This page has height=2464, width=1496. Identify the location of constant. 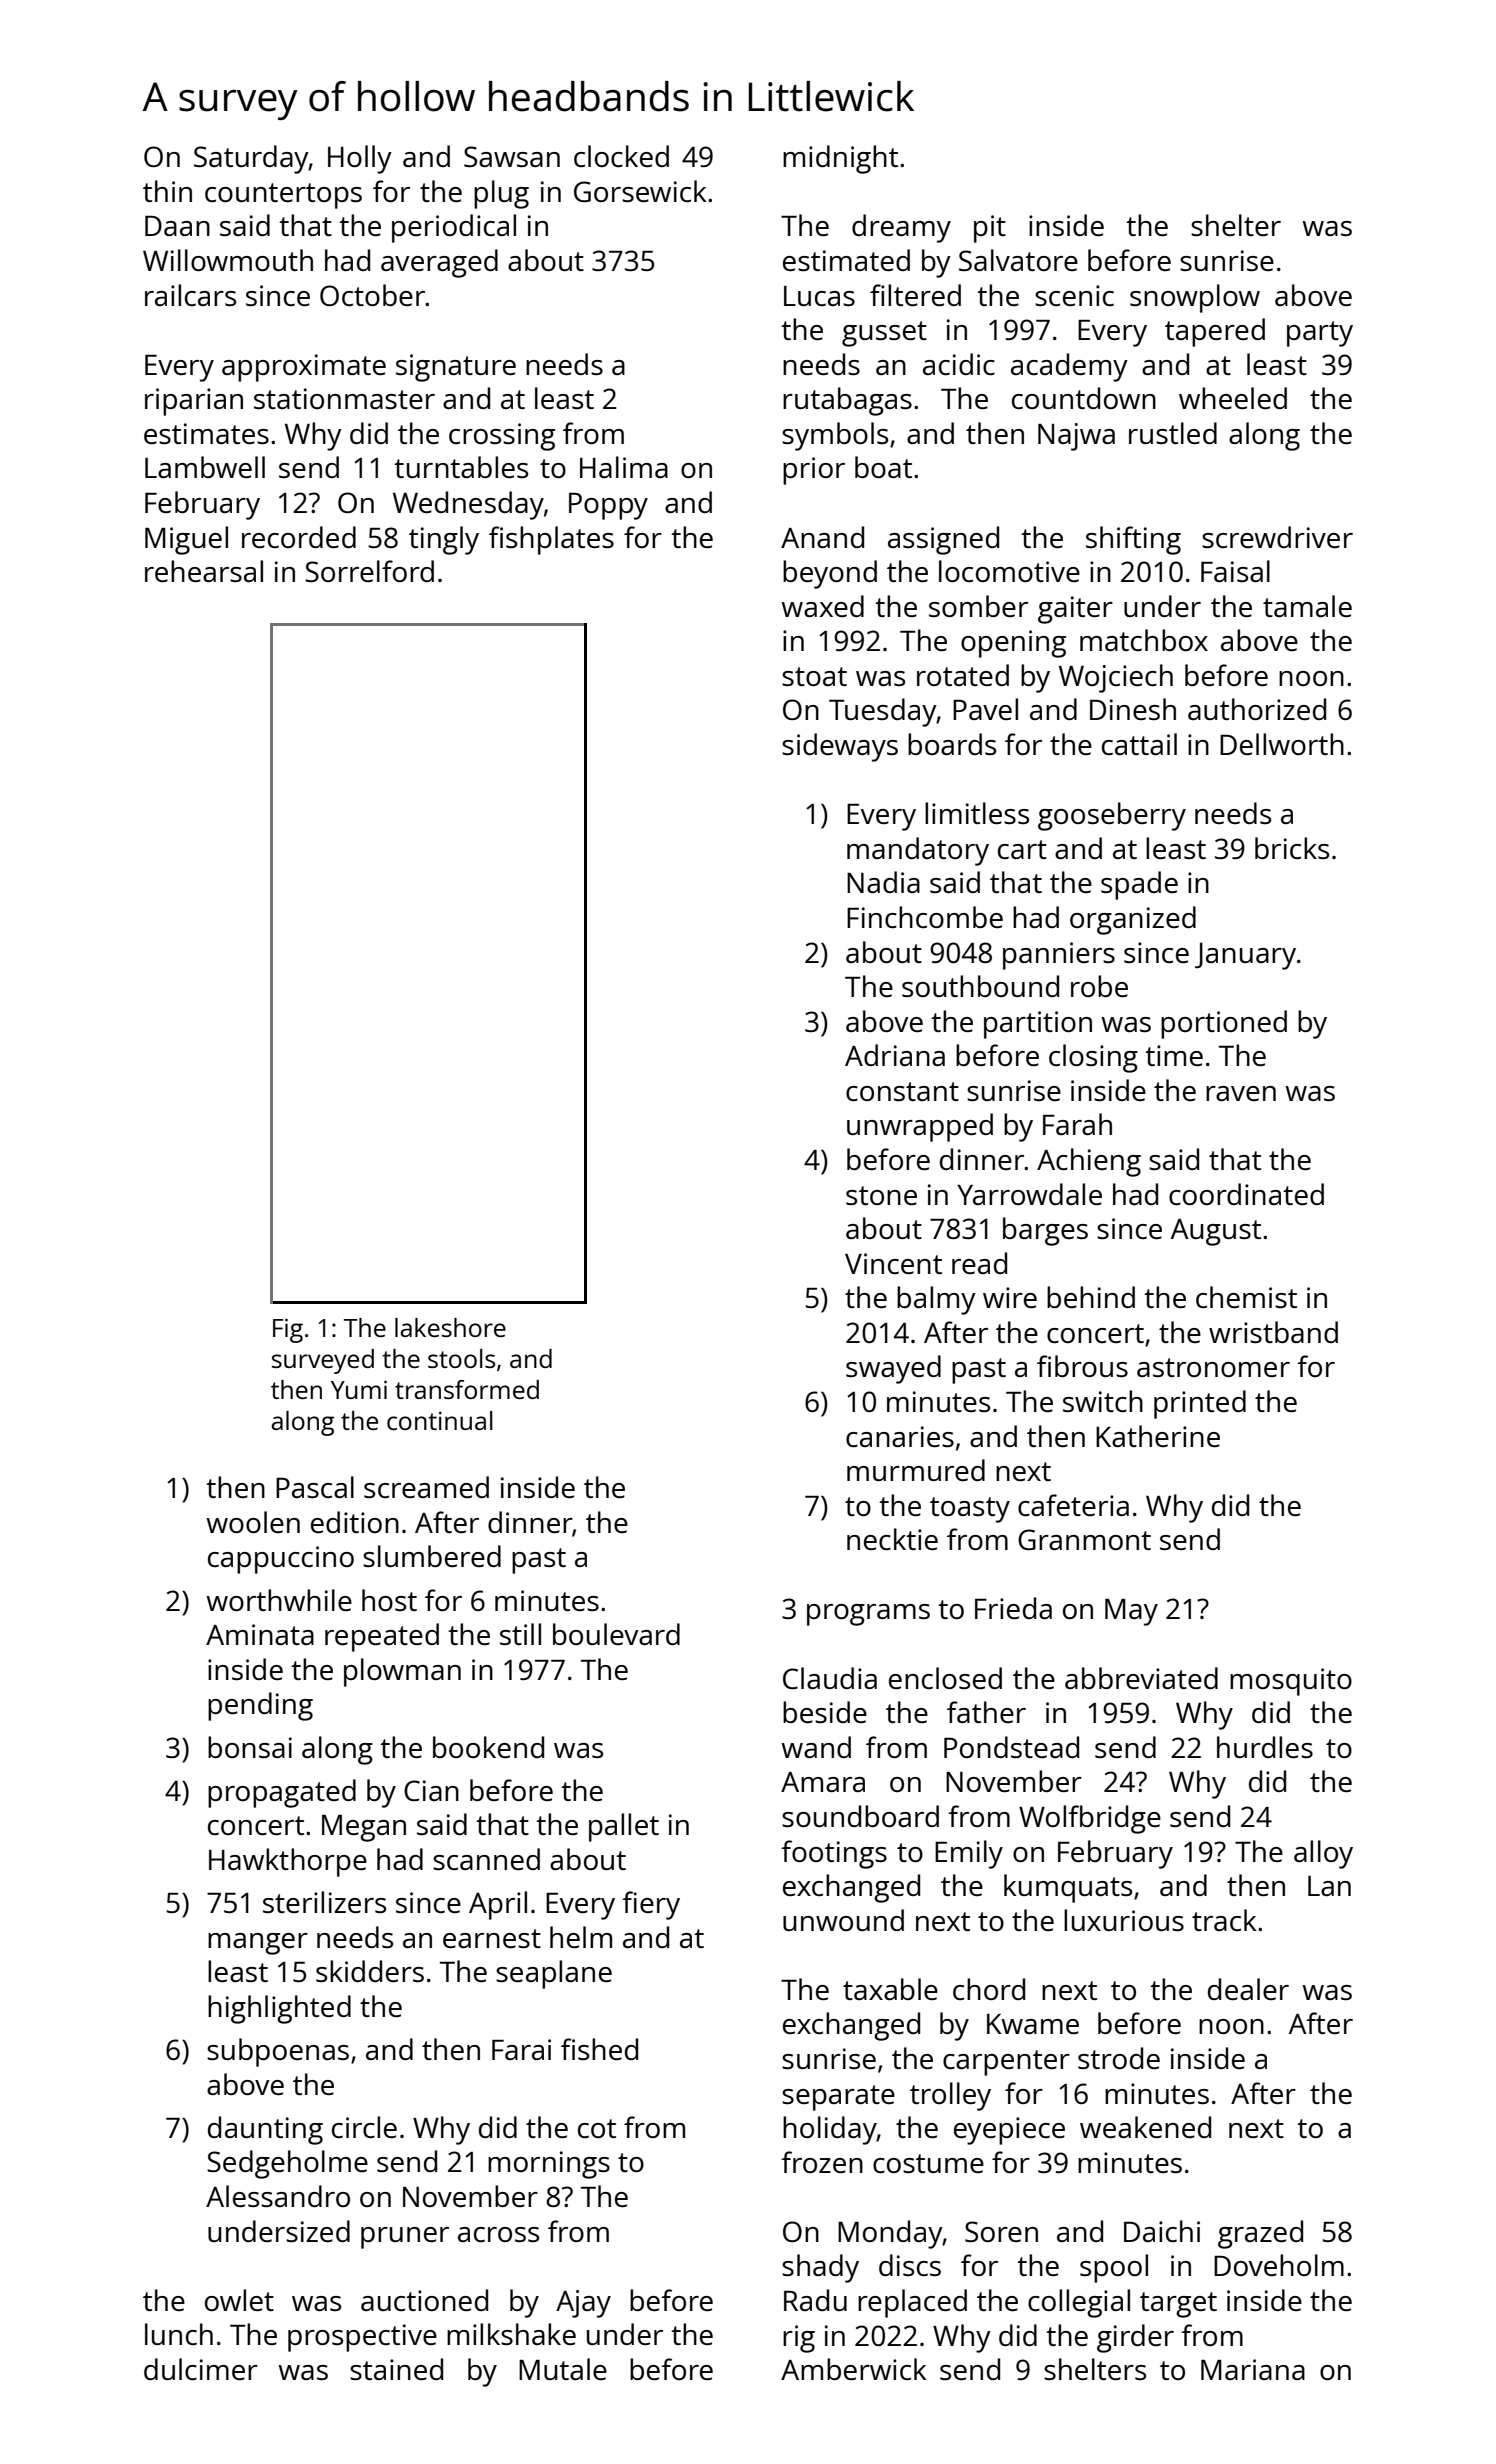
(902, 1091).
